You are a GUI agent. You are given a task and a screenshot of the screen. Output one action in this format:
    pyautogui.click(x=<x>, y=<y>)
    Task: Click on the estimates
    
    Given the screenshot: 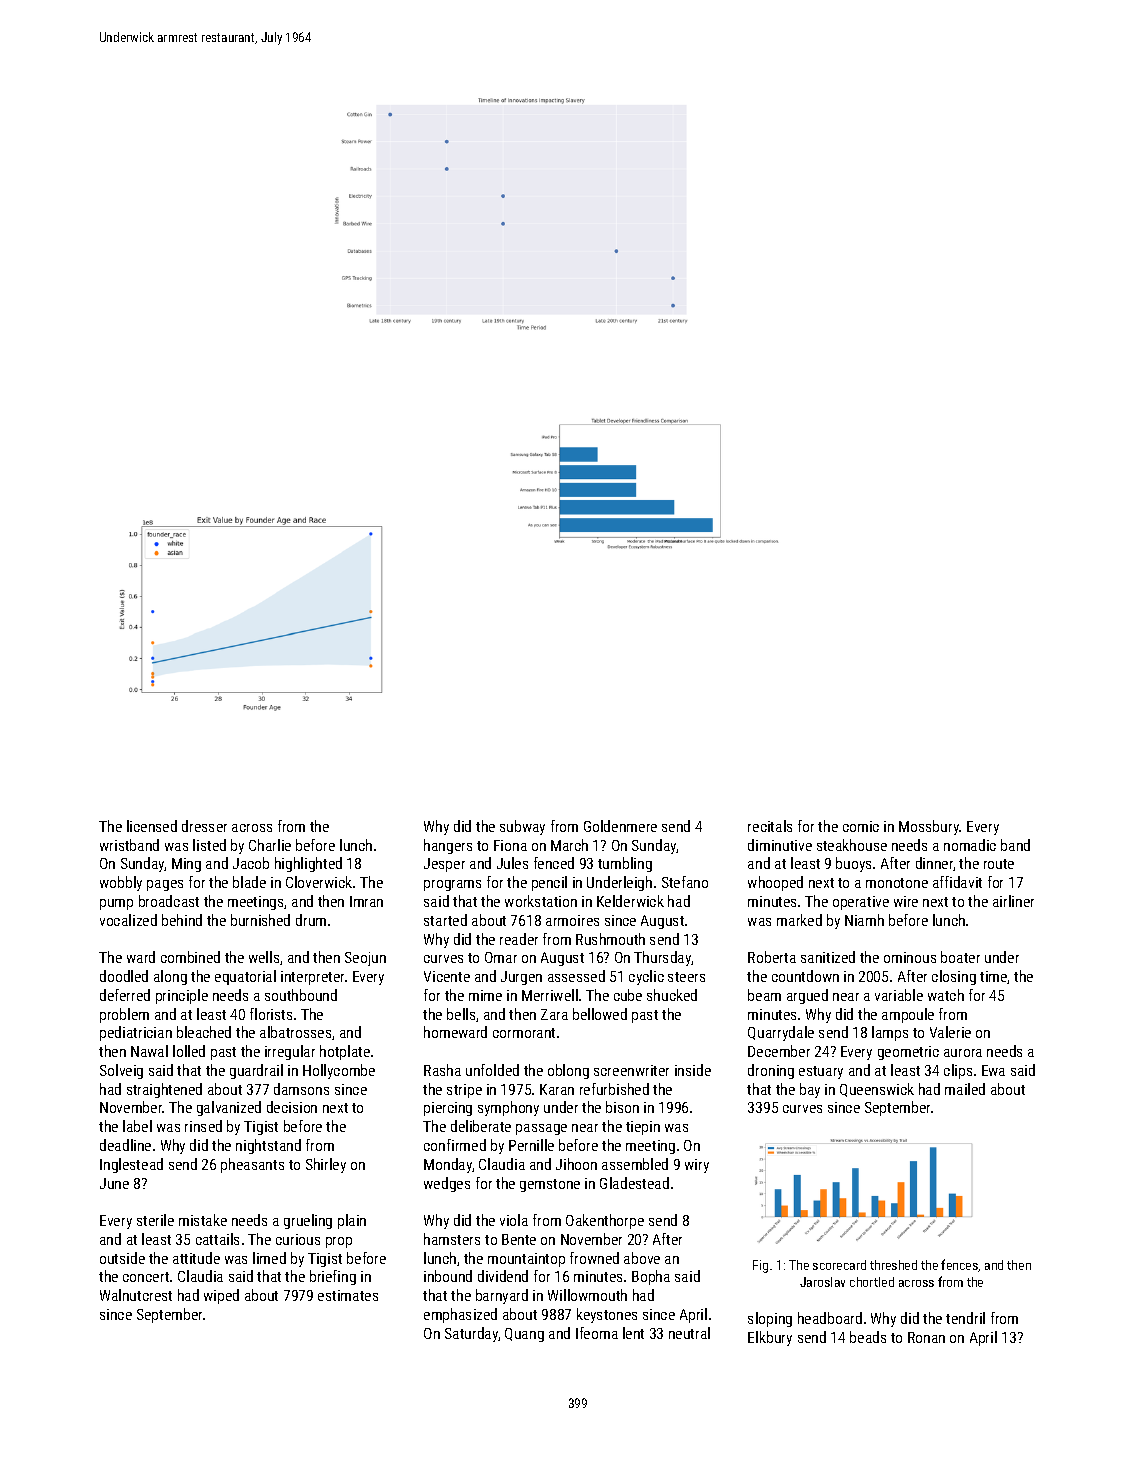 What is the action you would take?
    pyautogui.click(x=348, y=1295)
